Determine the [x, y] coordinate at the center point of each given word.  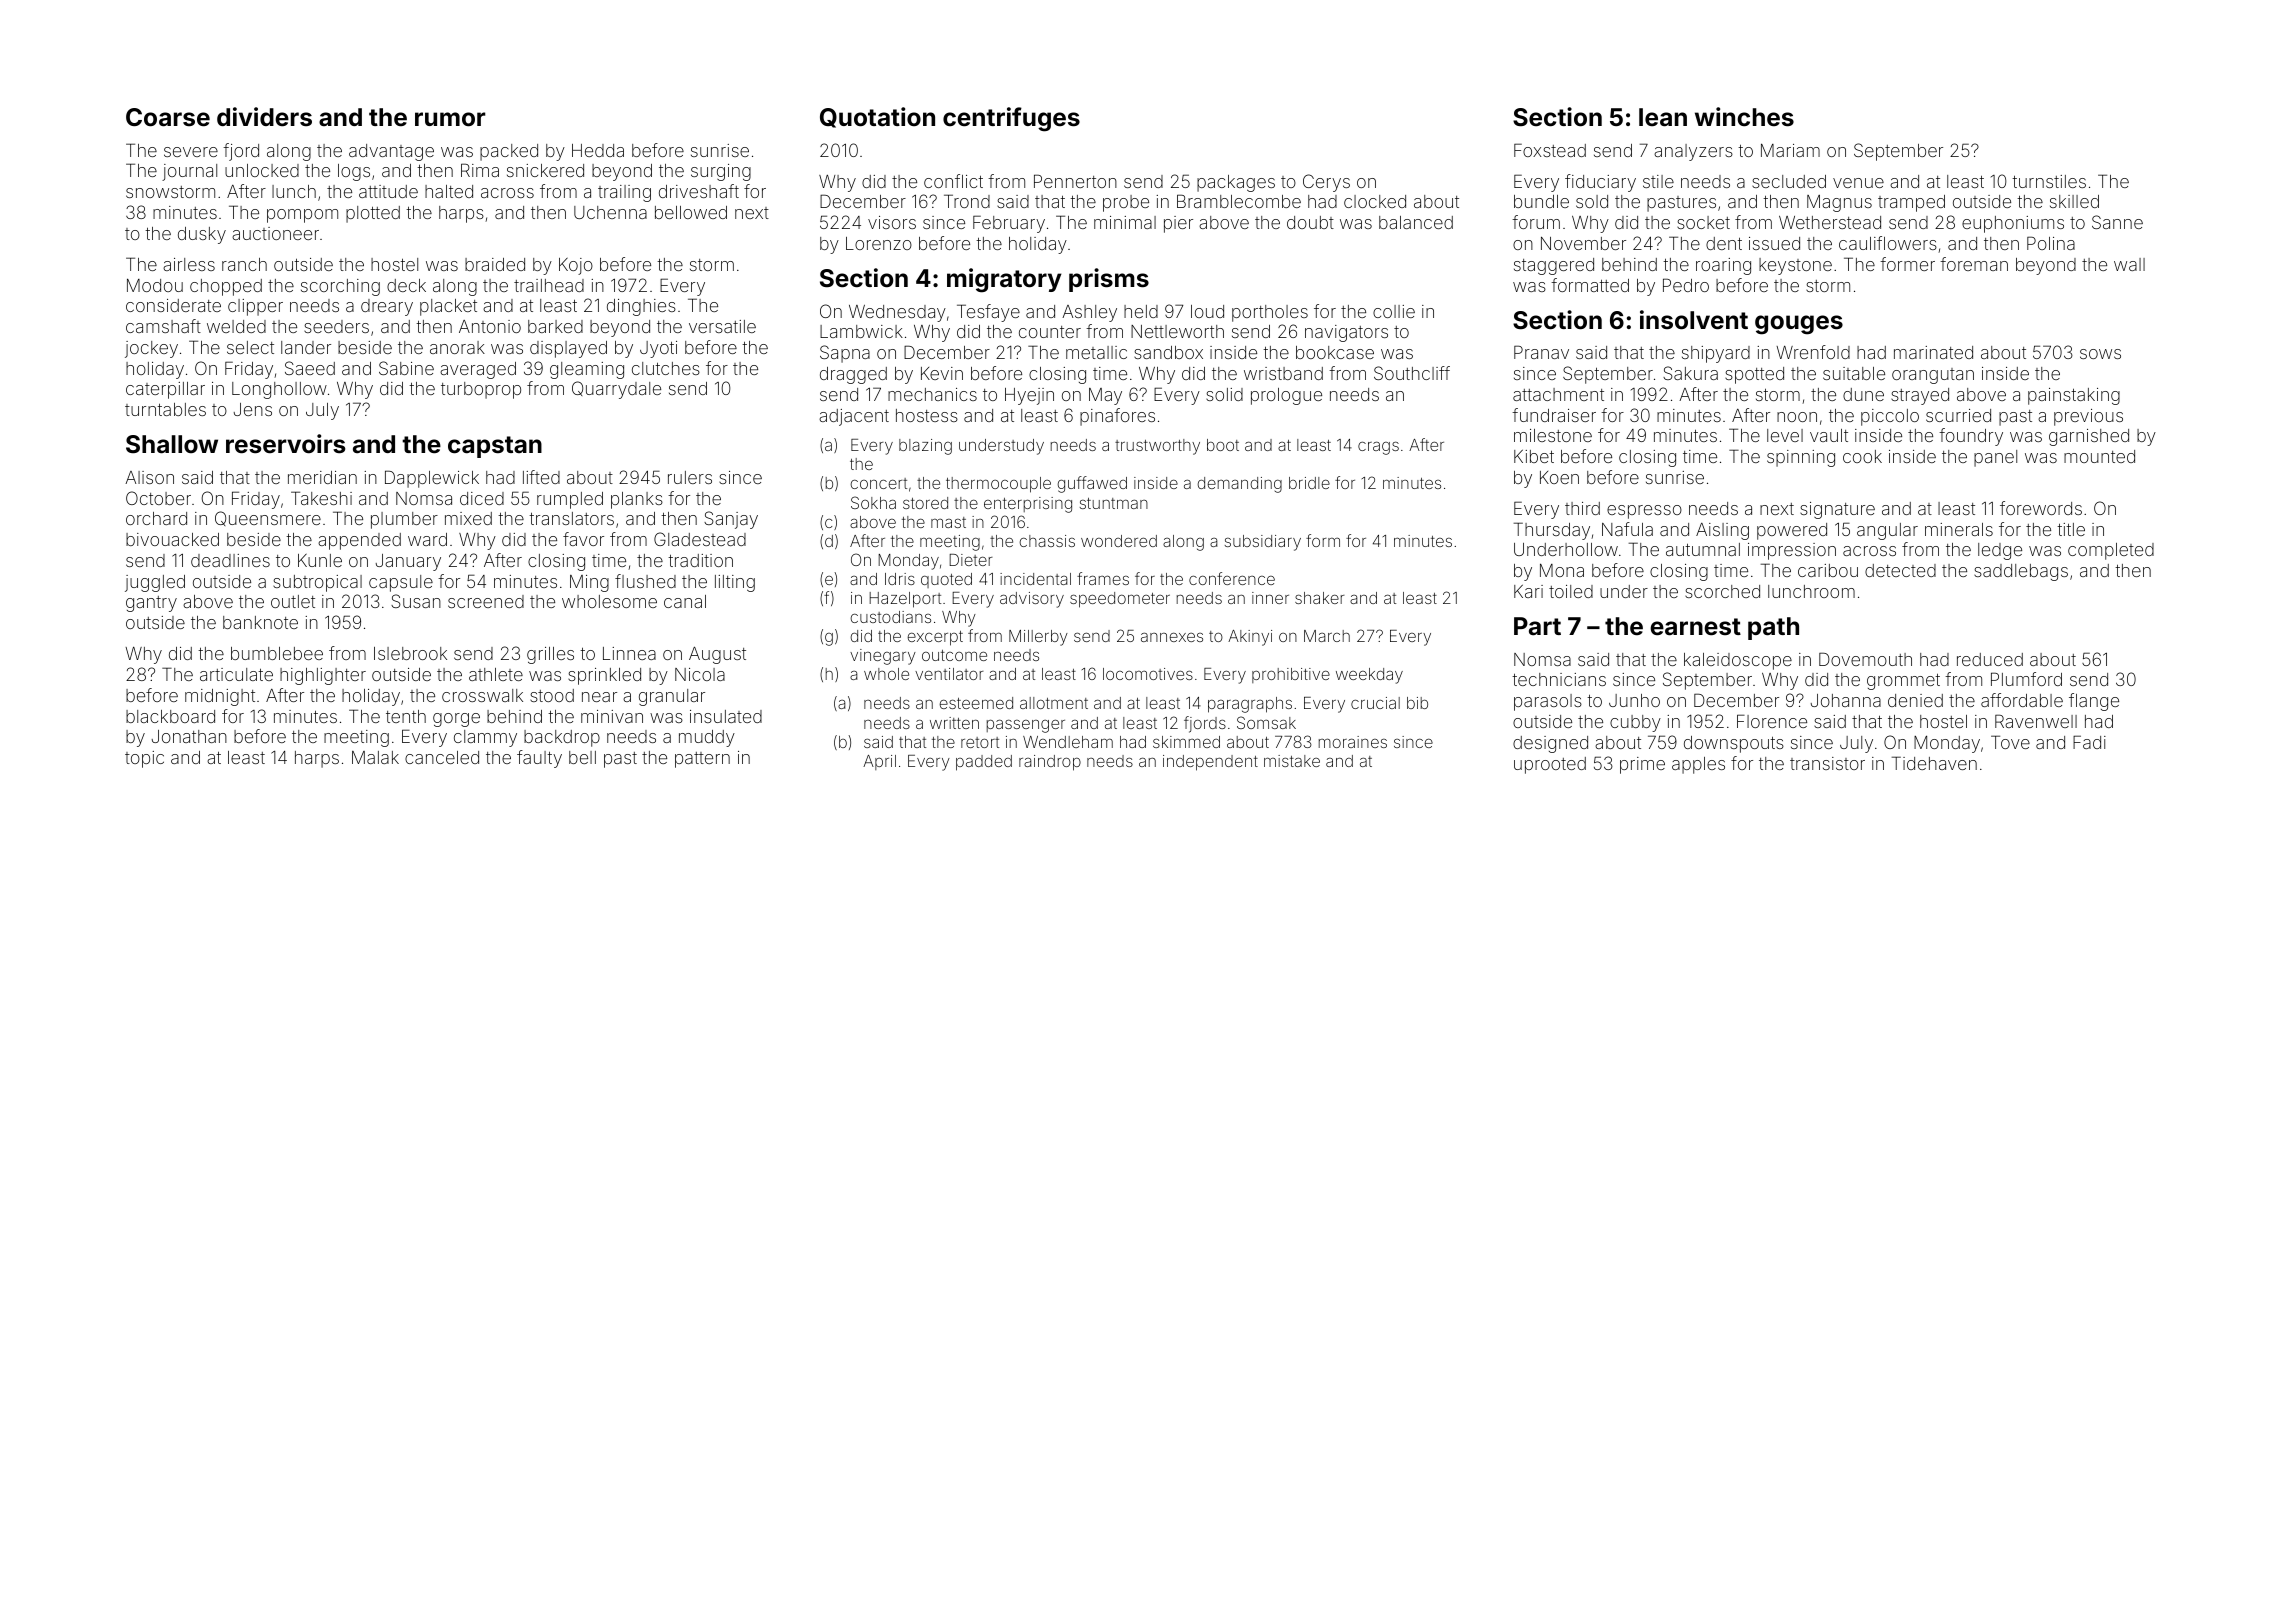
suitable [1854, 373]
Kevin [942, 373]
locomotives [1148, 674]
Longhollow [279, 390]
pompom [302, 216]
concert [878, 483]
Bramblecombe [1239, 201]
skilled [2074, 201]
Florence [1772, 721]
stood [552, 695]
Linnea [629, 653]
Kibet [1534, 456]
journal [189, 172]
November [1583, 243]
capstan [495, 447]
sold [1592, 201]
